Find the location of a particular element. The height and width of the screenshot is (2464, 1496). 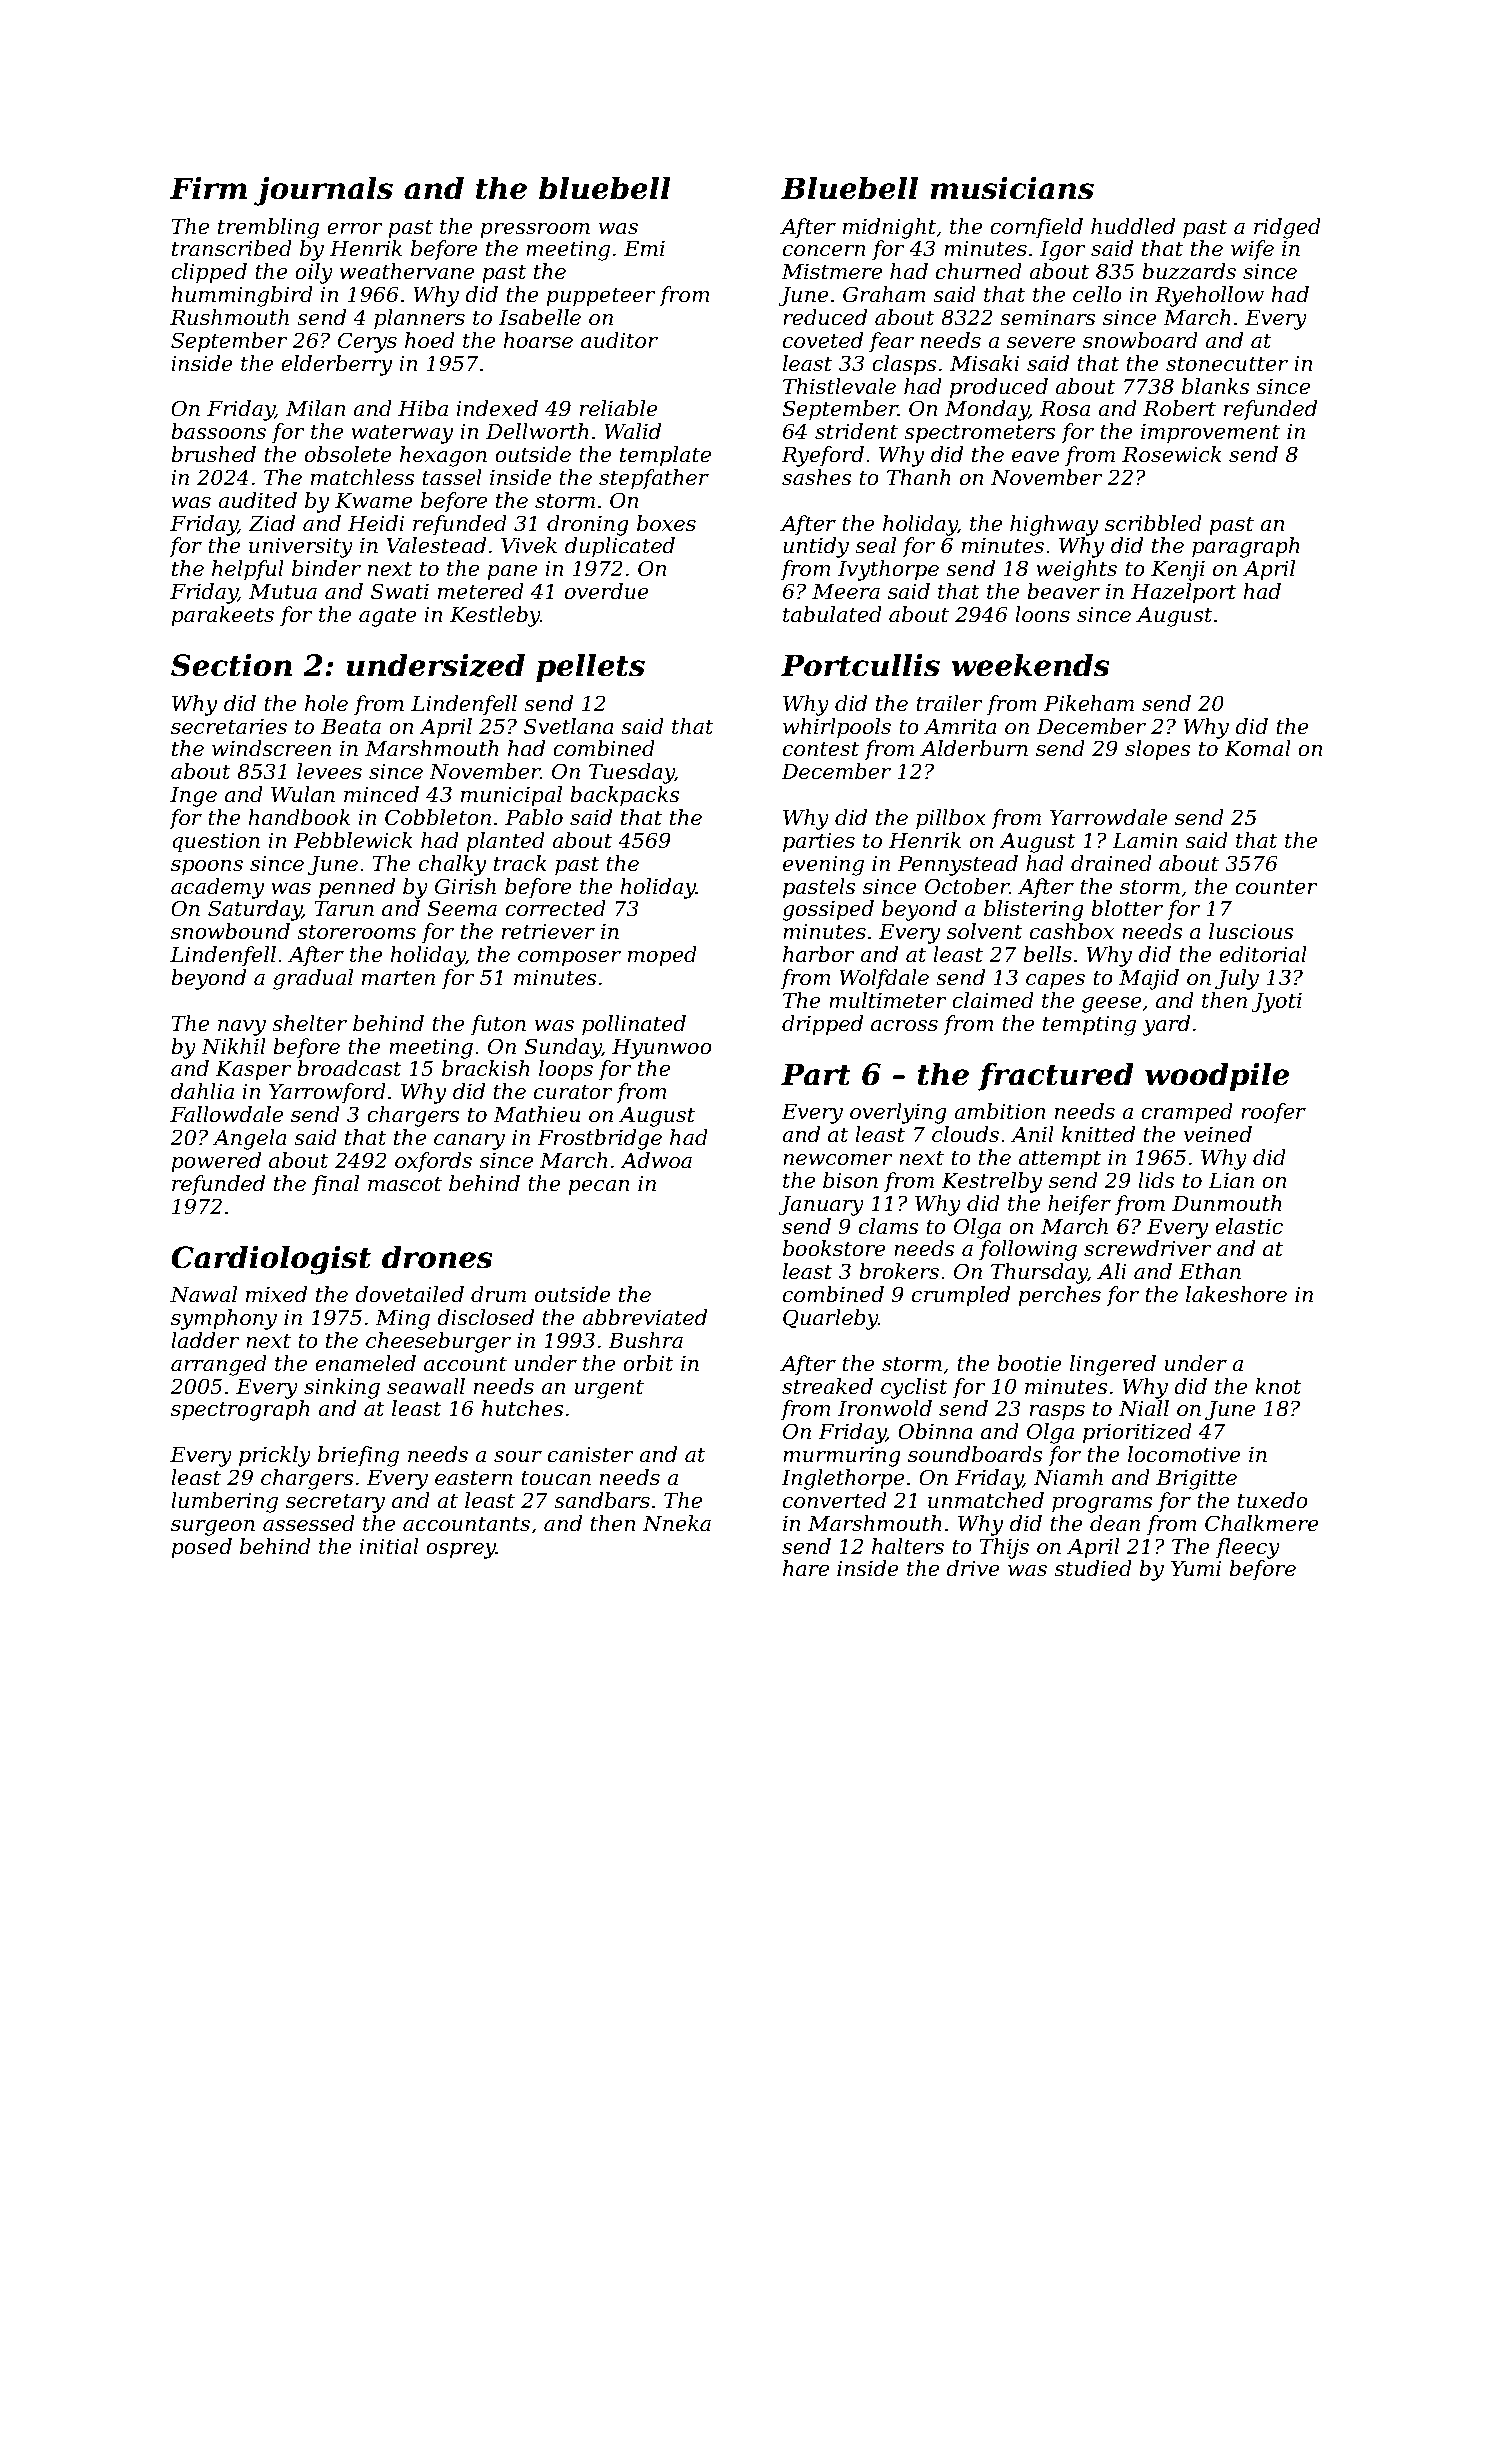

disclosed is located at coordinates (485, 1317).
